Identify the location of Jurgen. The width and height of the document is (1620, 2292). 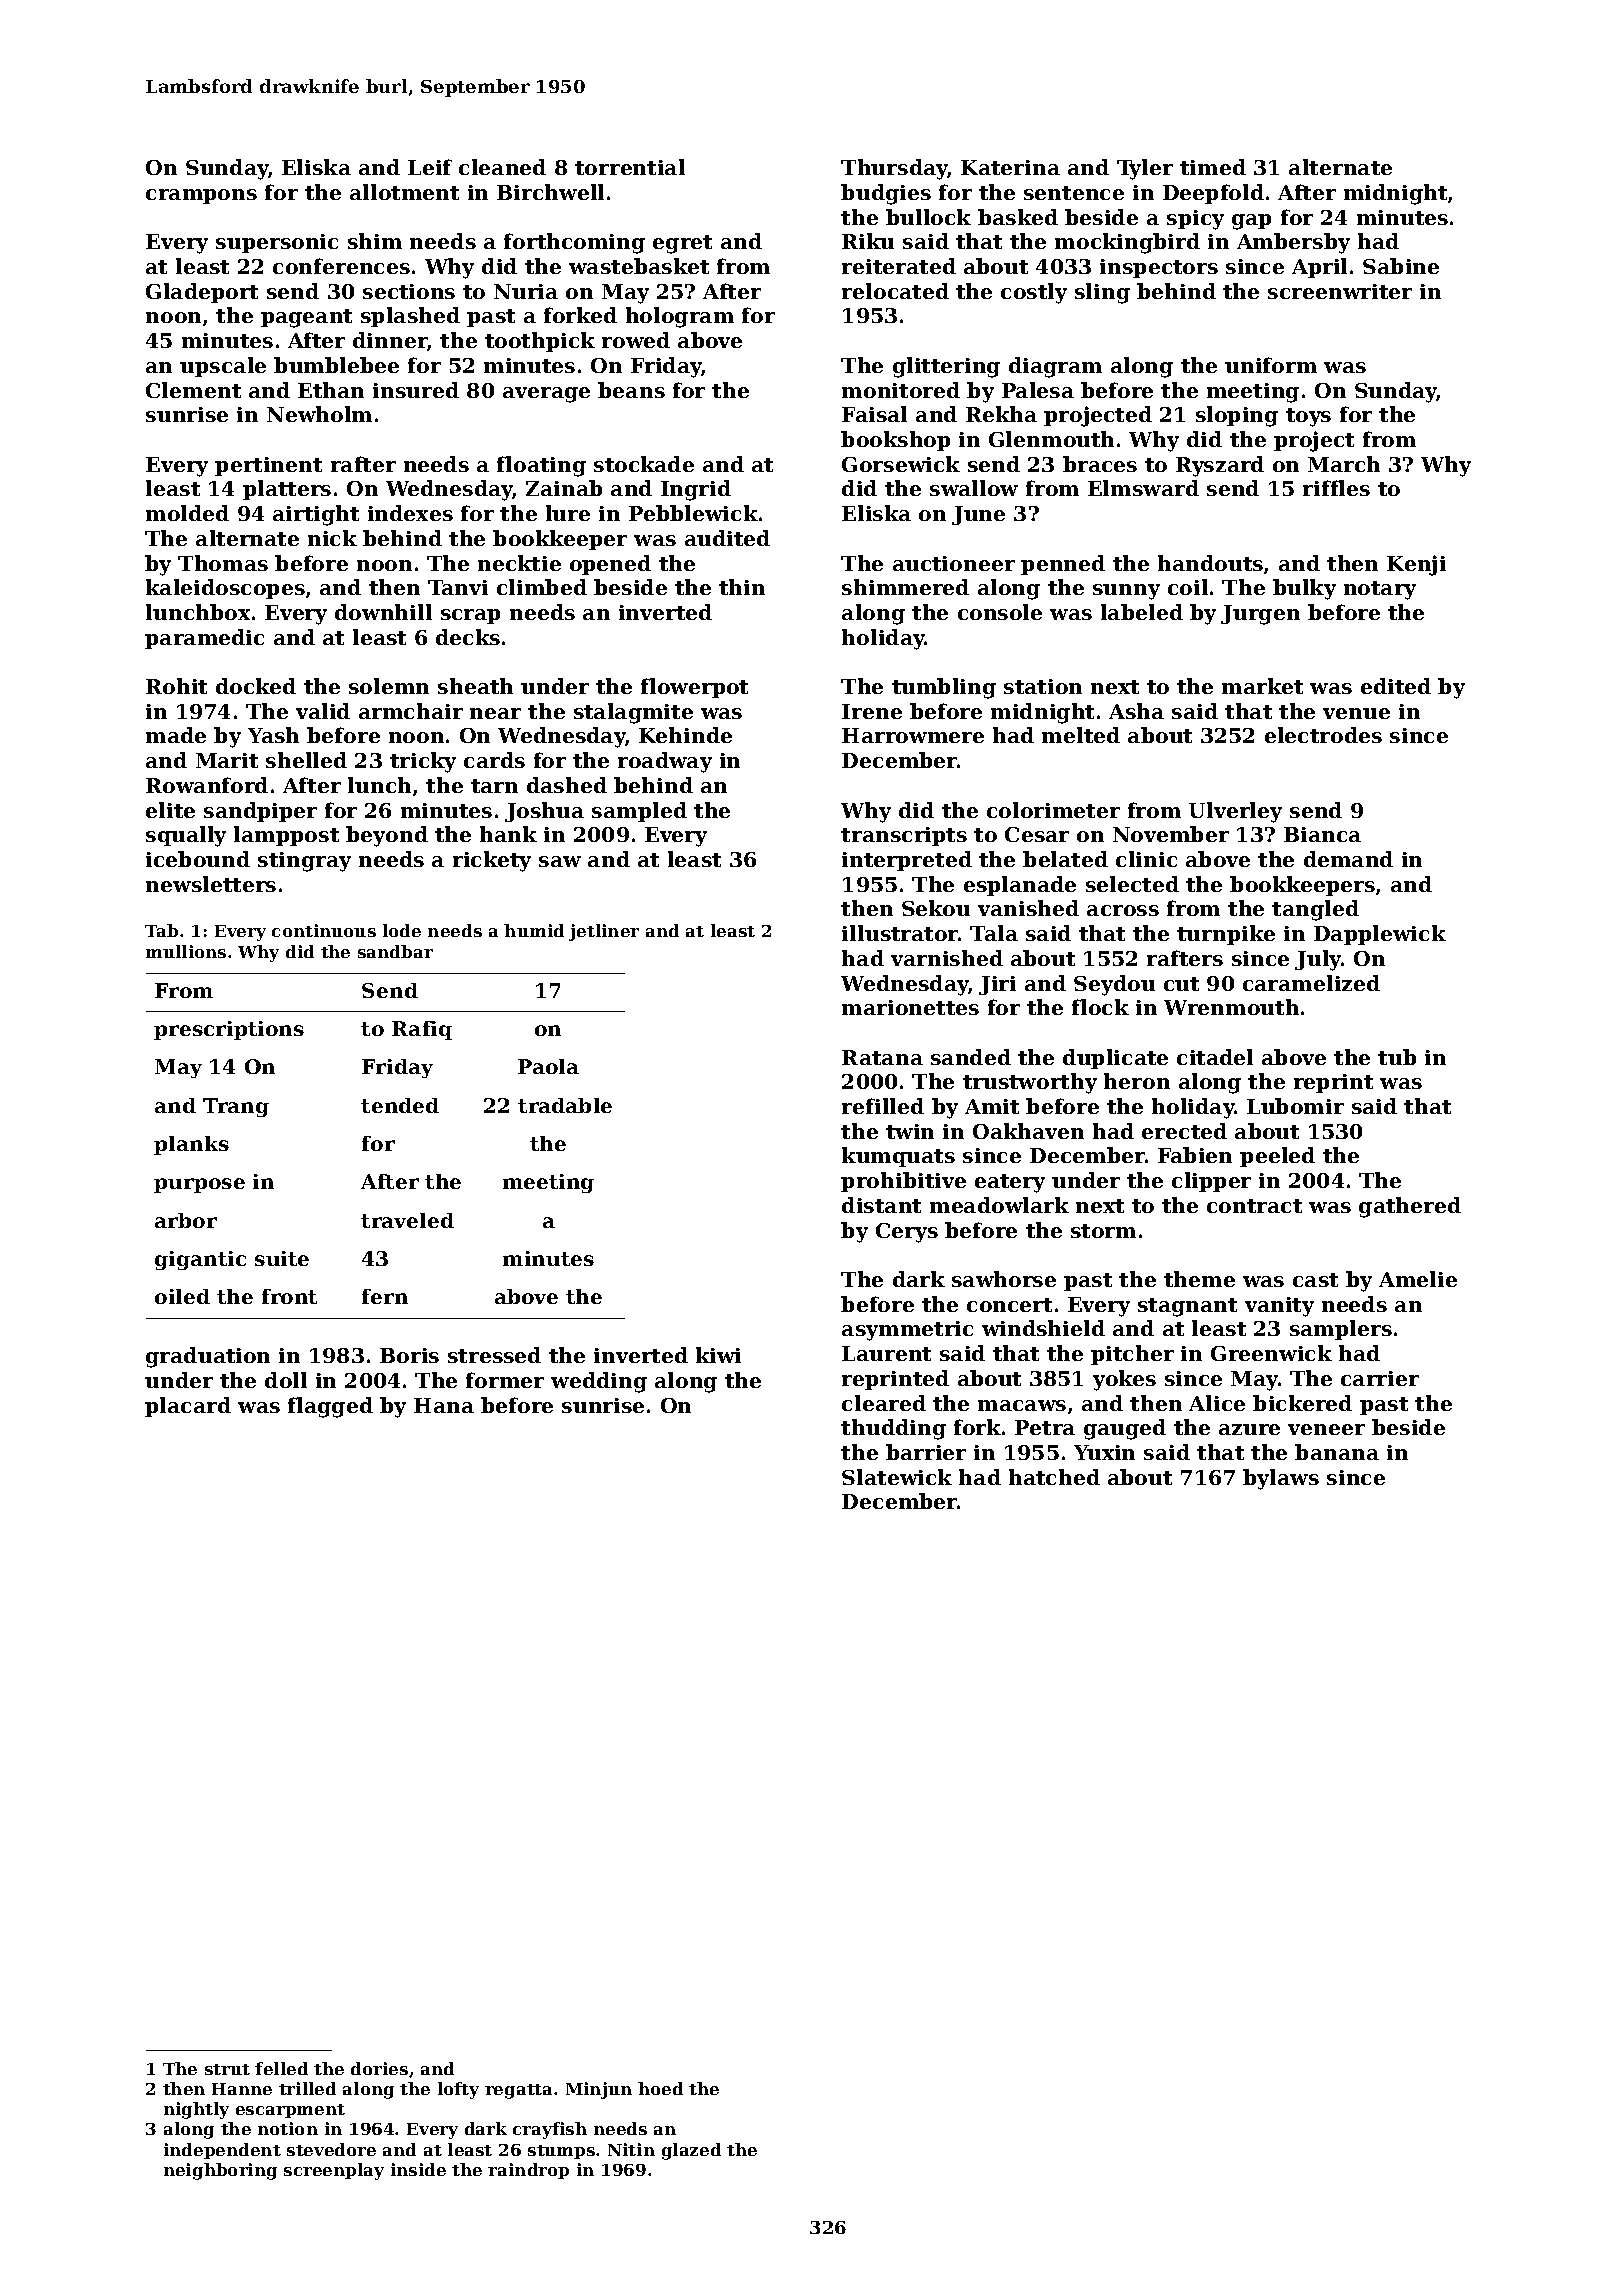
(1260, 615).
